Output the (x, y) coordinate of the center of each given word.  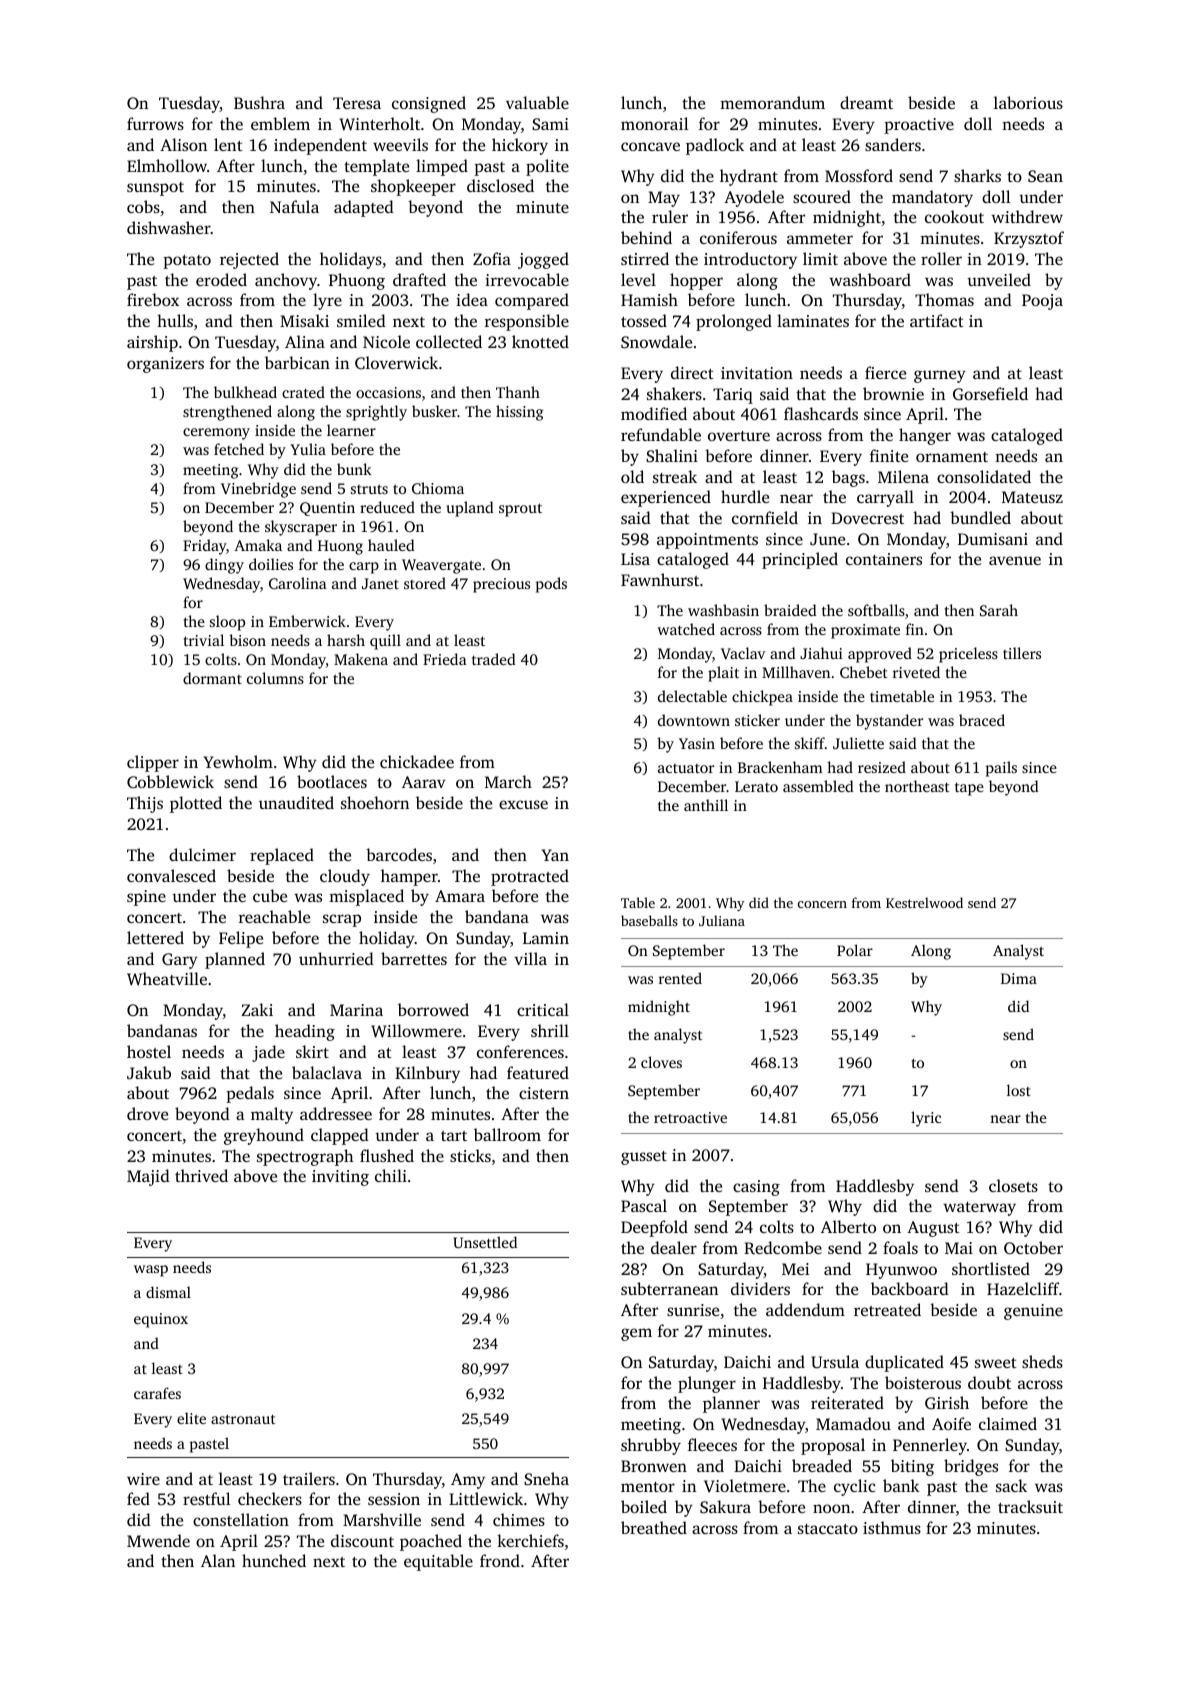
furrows (155, 123)
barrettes (414, 958)
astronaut (243, 1419)
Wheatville (167, 979)
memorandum (772, 102)
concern (822, 904)
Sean (1045, 176)
